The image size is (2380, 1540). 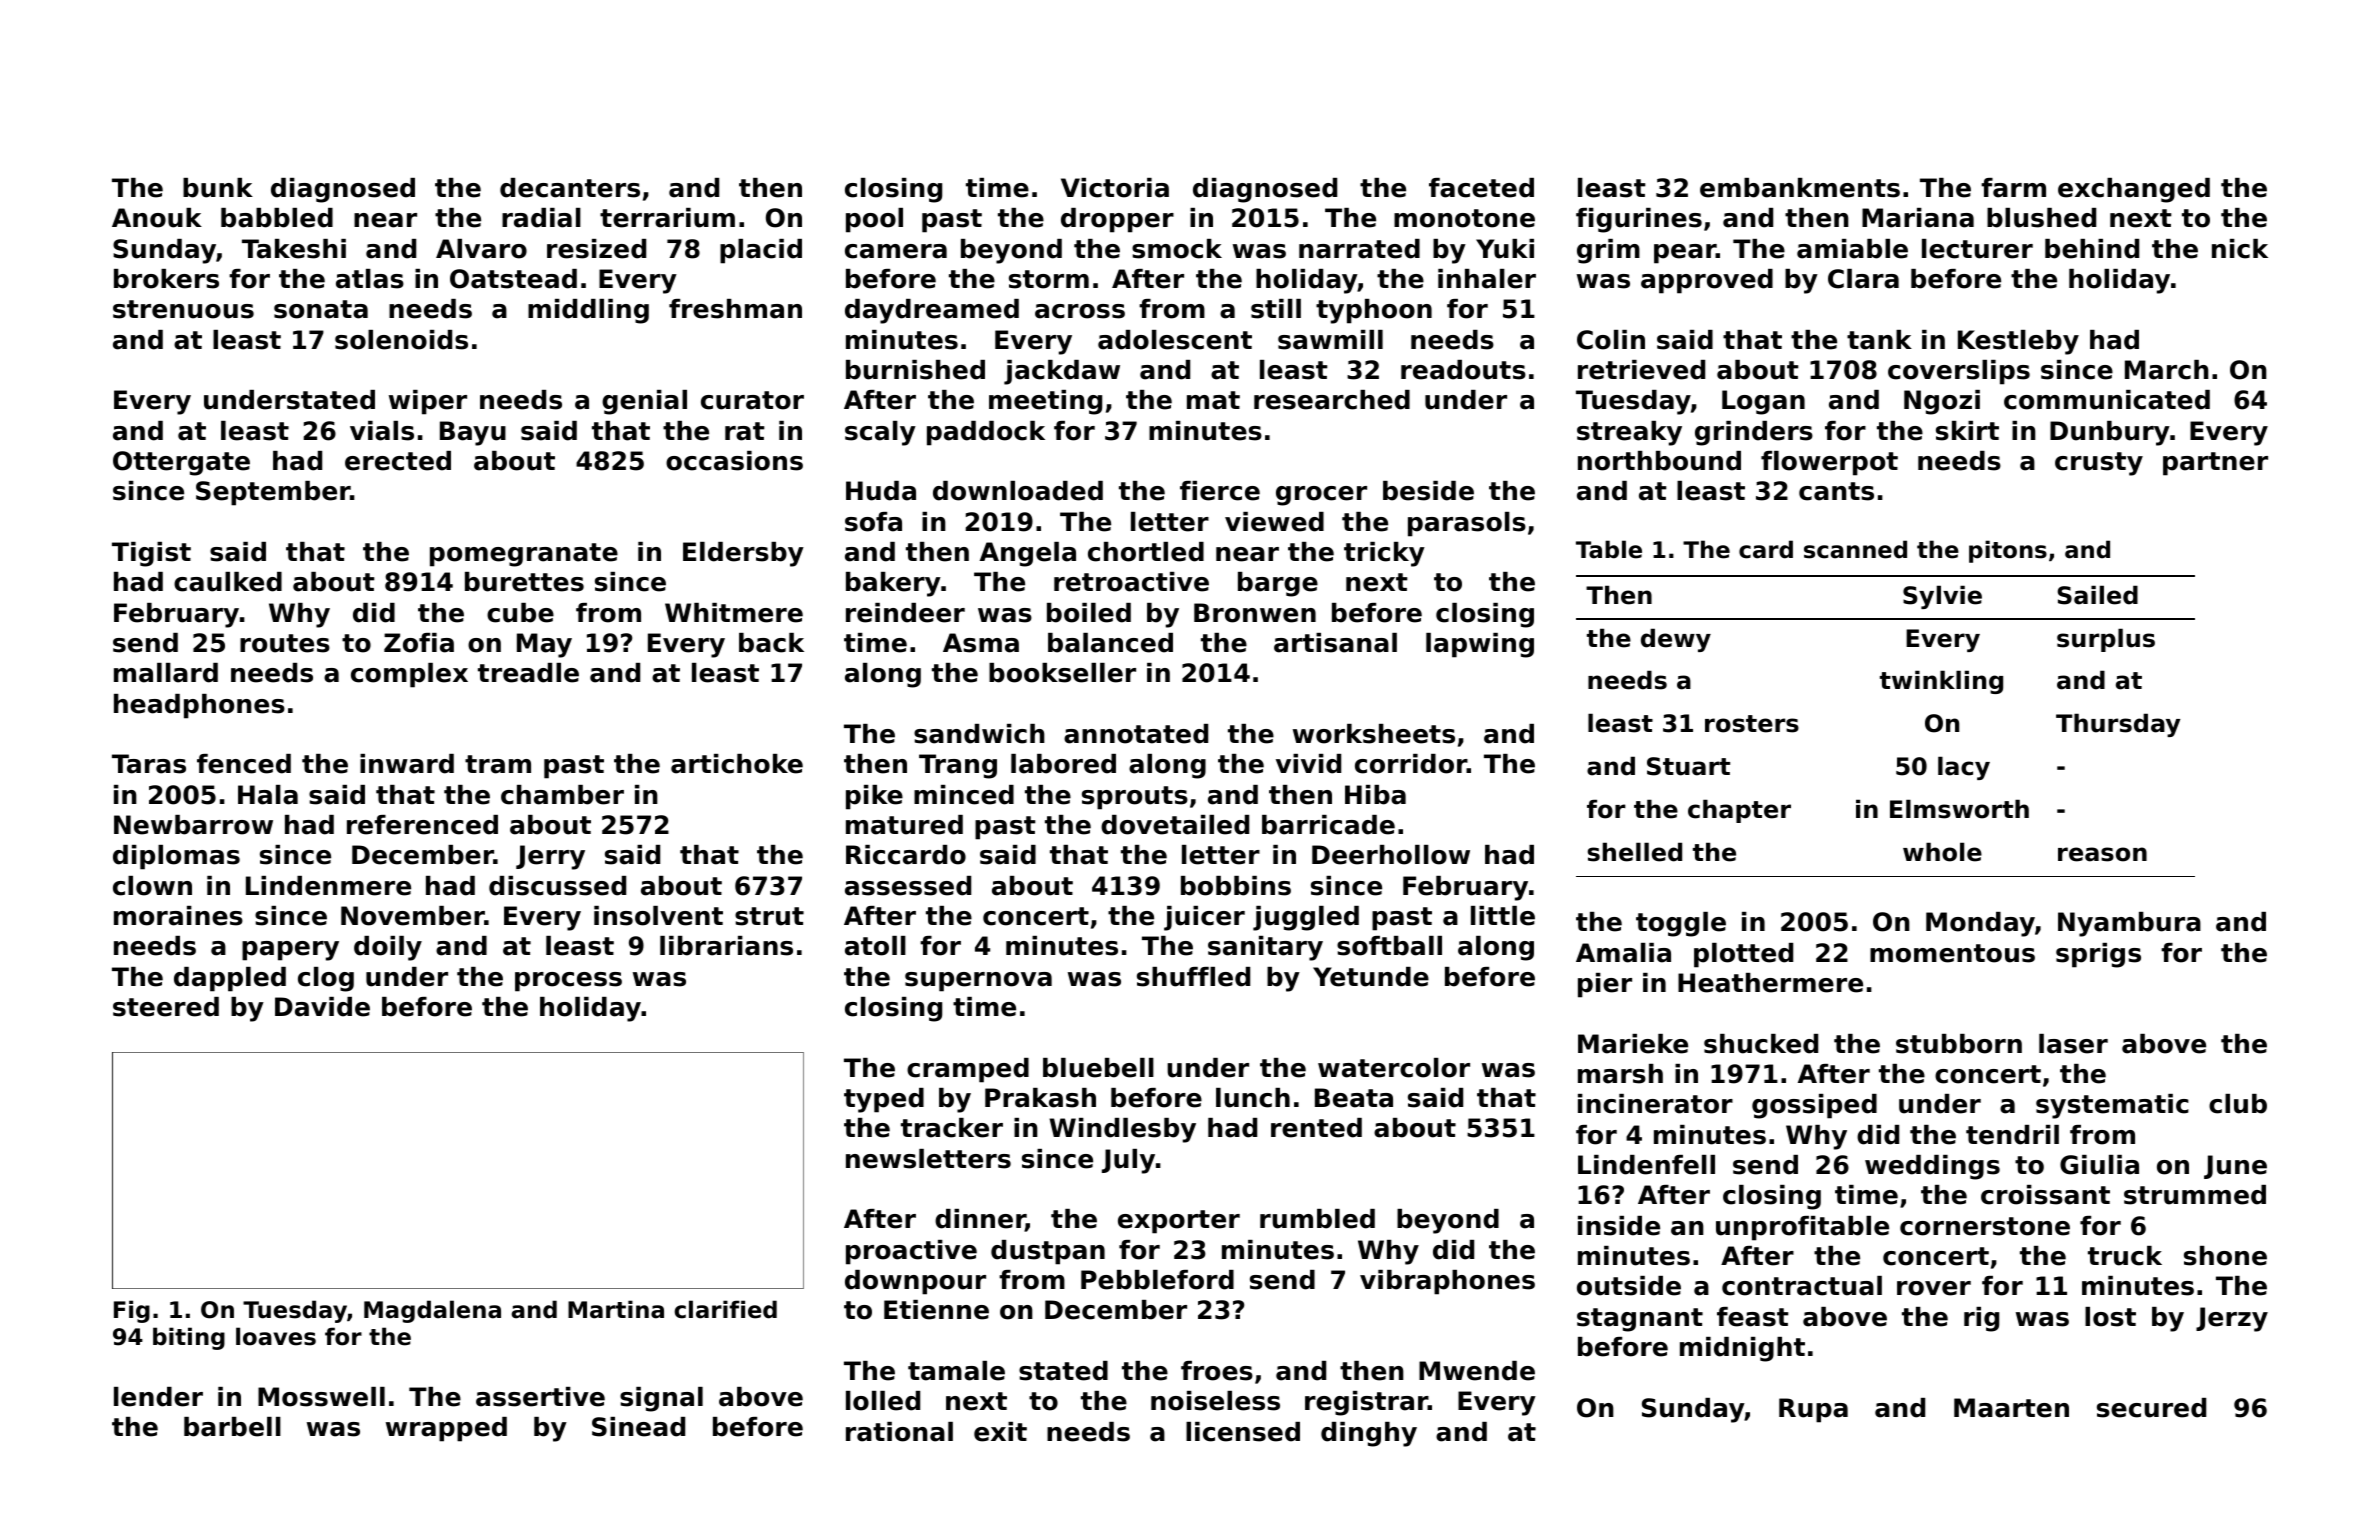 I want to click on Thursday, so click(x=2118, y=725).
